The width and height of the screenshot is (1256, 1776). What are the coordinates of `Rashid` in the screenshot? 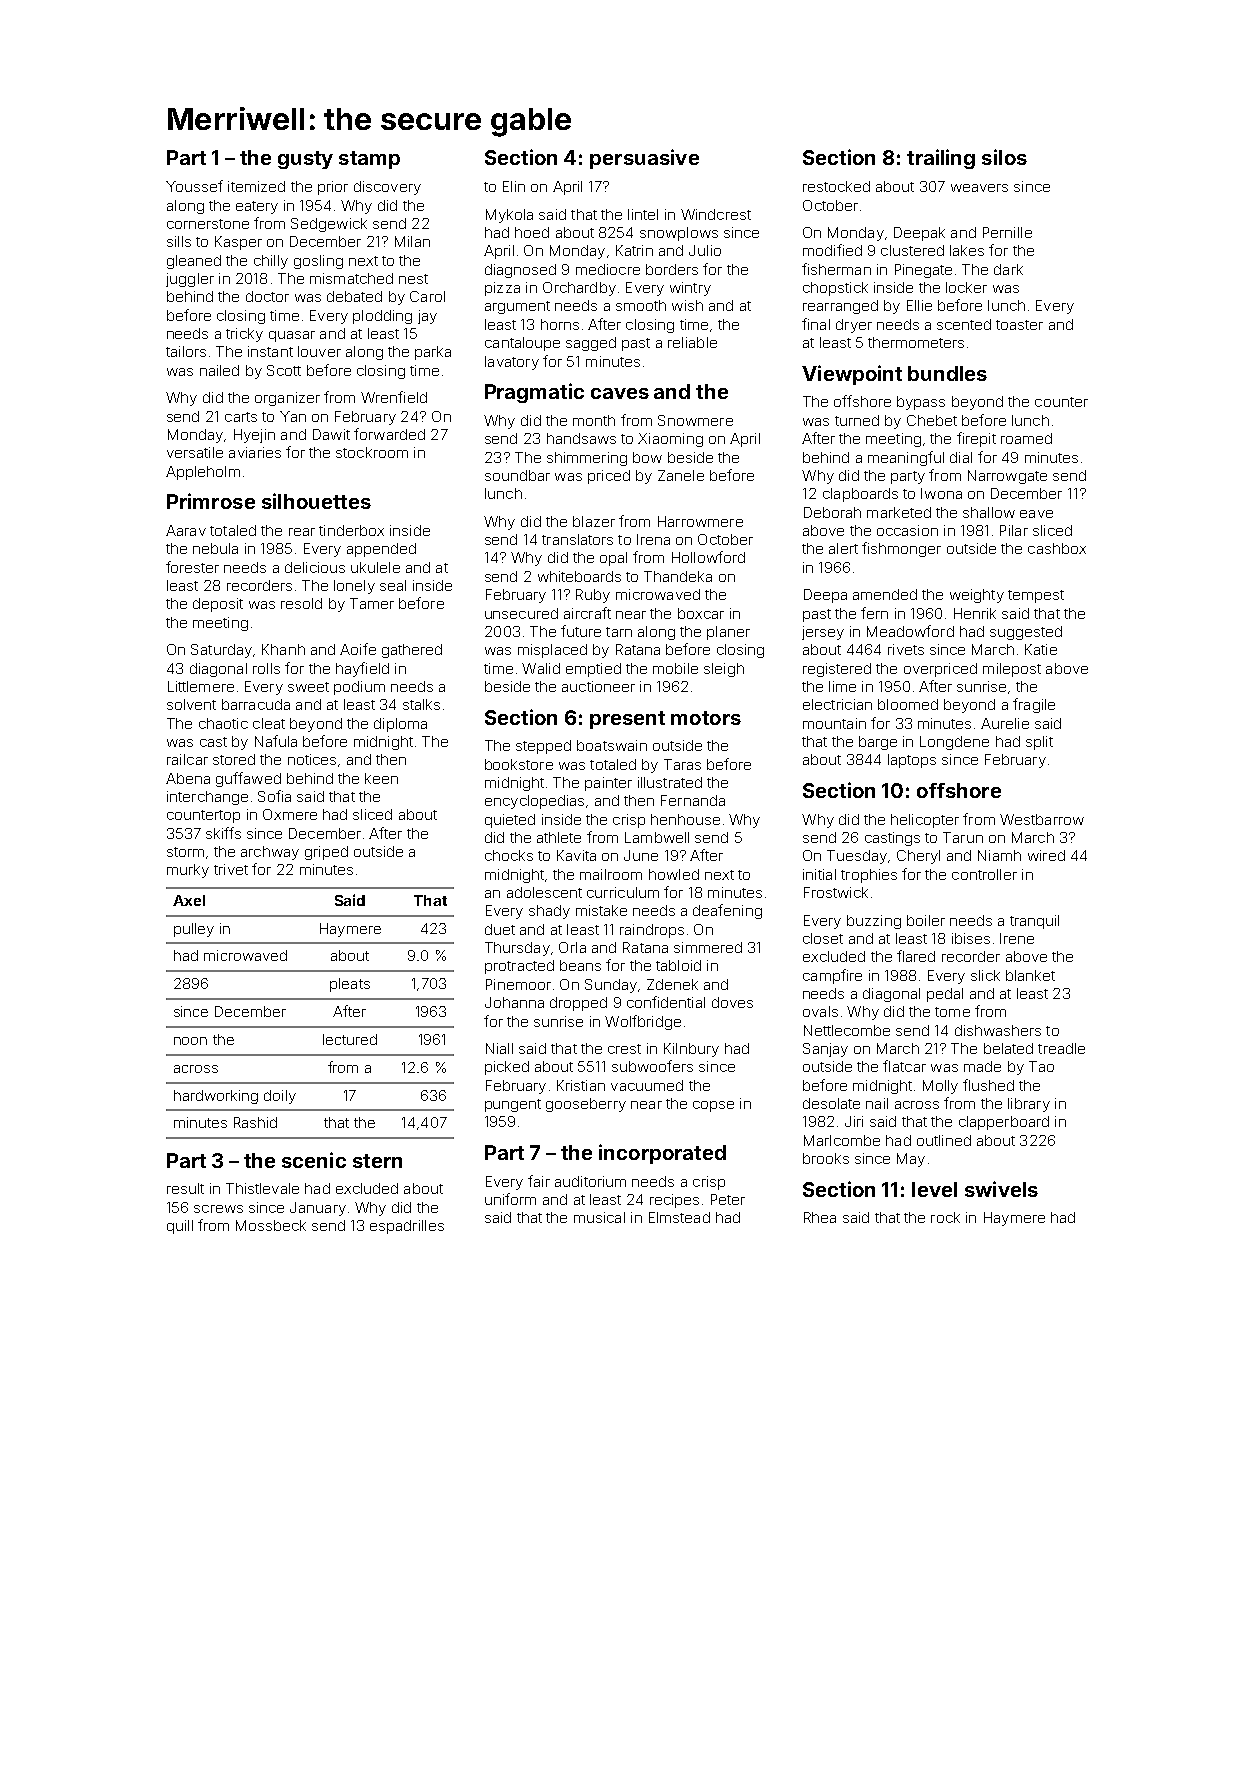 It's located at (255, 1122).
